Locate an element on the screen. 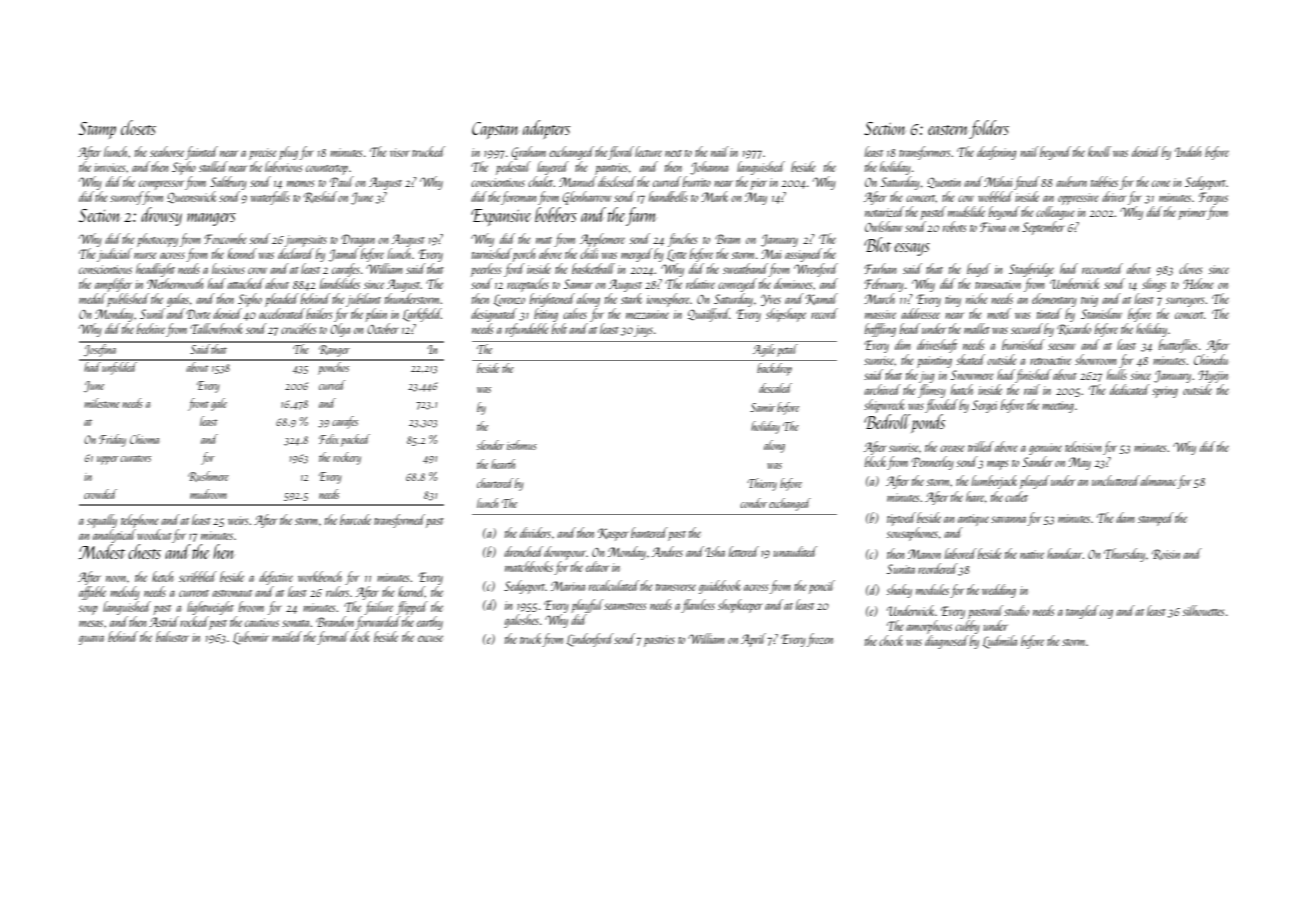 The image size is (1308, 924). Samir is located at coordinates (762, 407).
